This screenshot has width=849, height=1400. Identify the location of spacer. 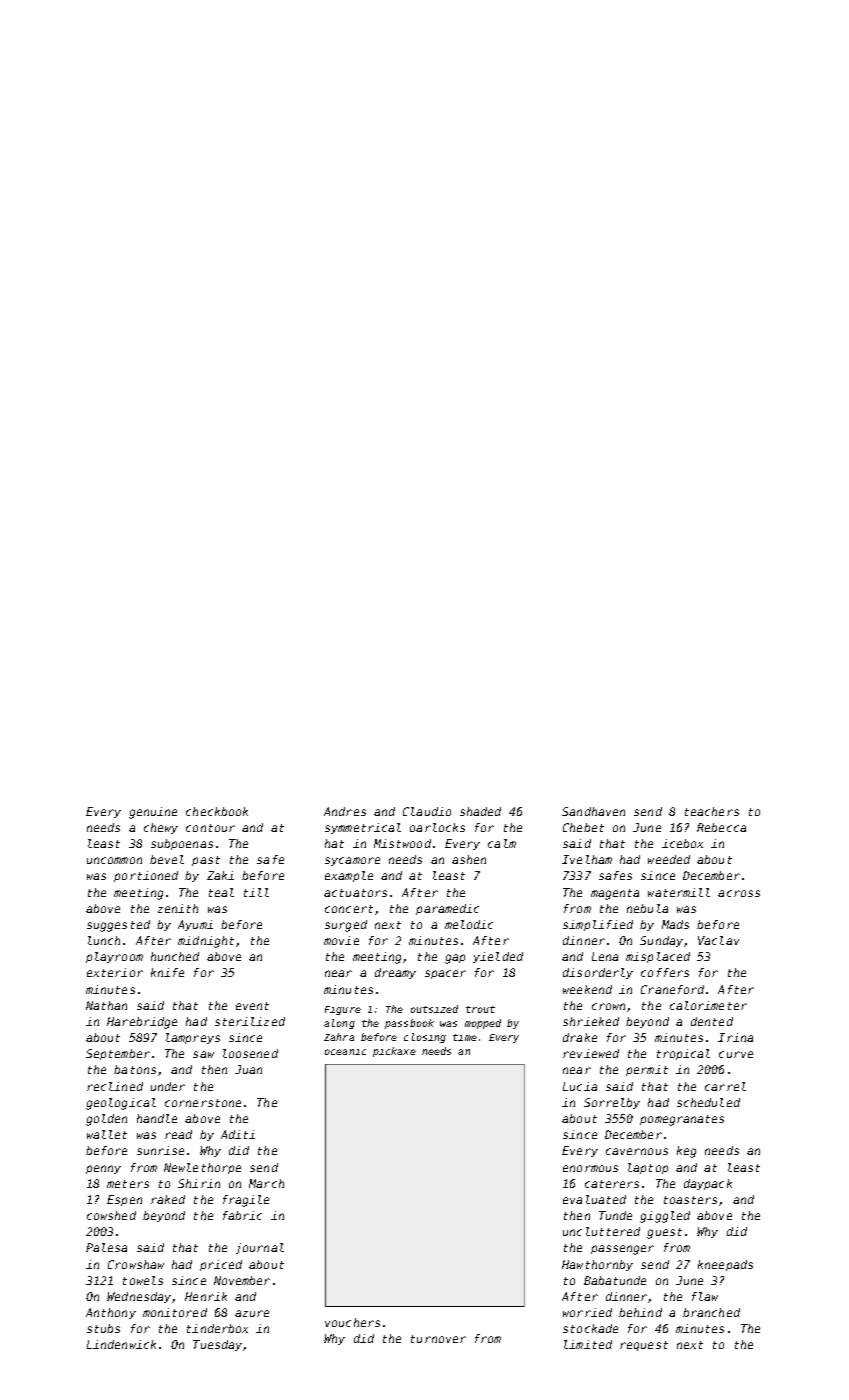
(445, 974).
